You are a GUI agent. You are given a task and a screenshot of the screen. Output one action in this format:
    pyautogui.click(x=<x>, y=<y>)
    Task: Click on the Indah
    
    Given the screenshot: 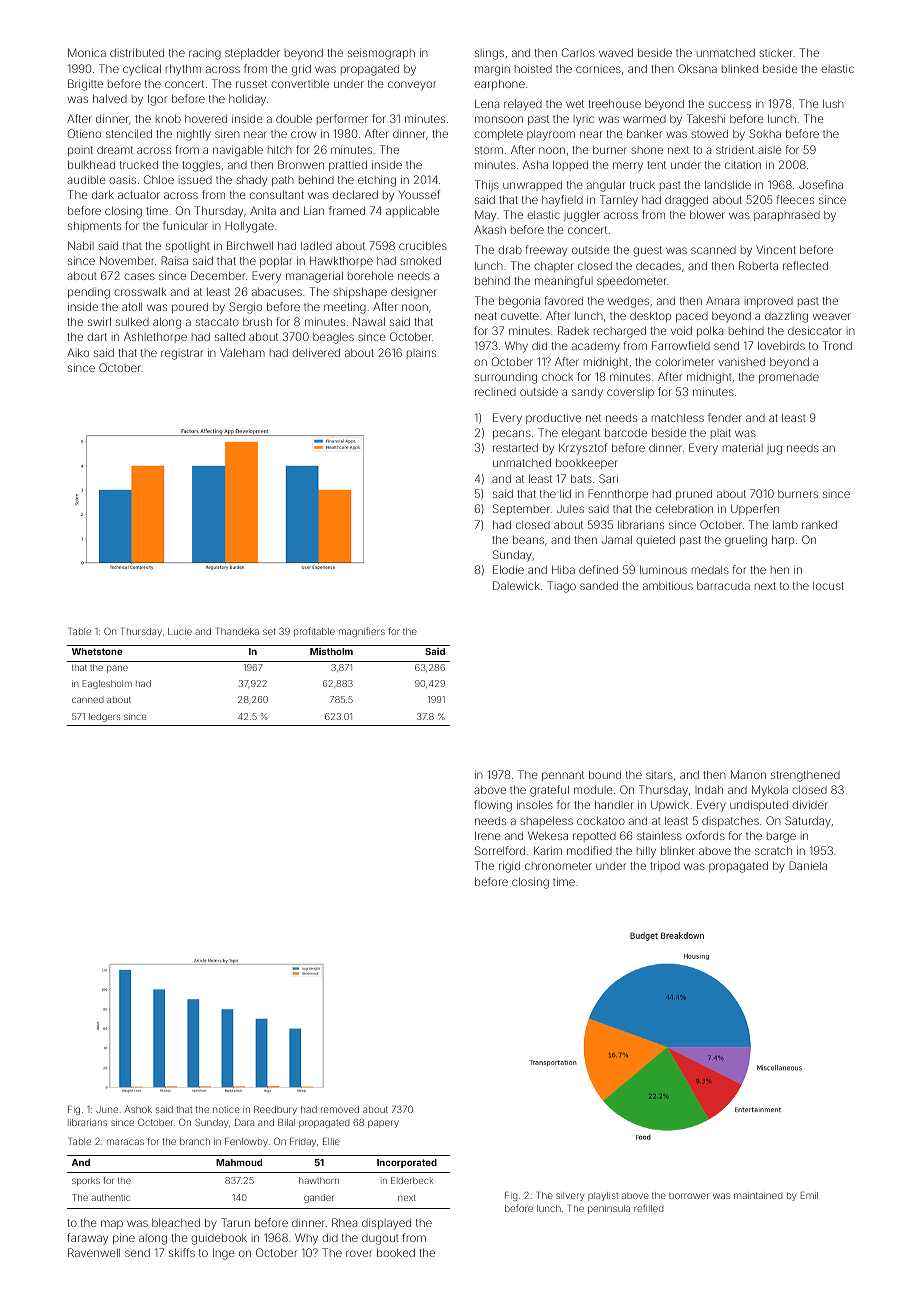 What is the action you would take?
    pyautogui.click(x=709, y=789)
